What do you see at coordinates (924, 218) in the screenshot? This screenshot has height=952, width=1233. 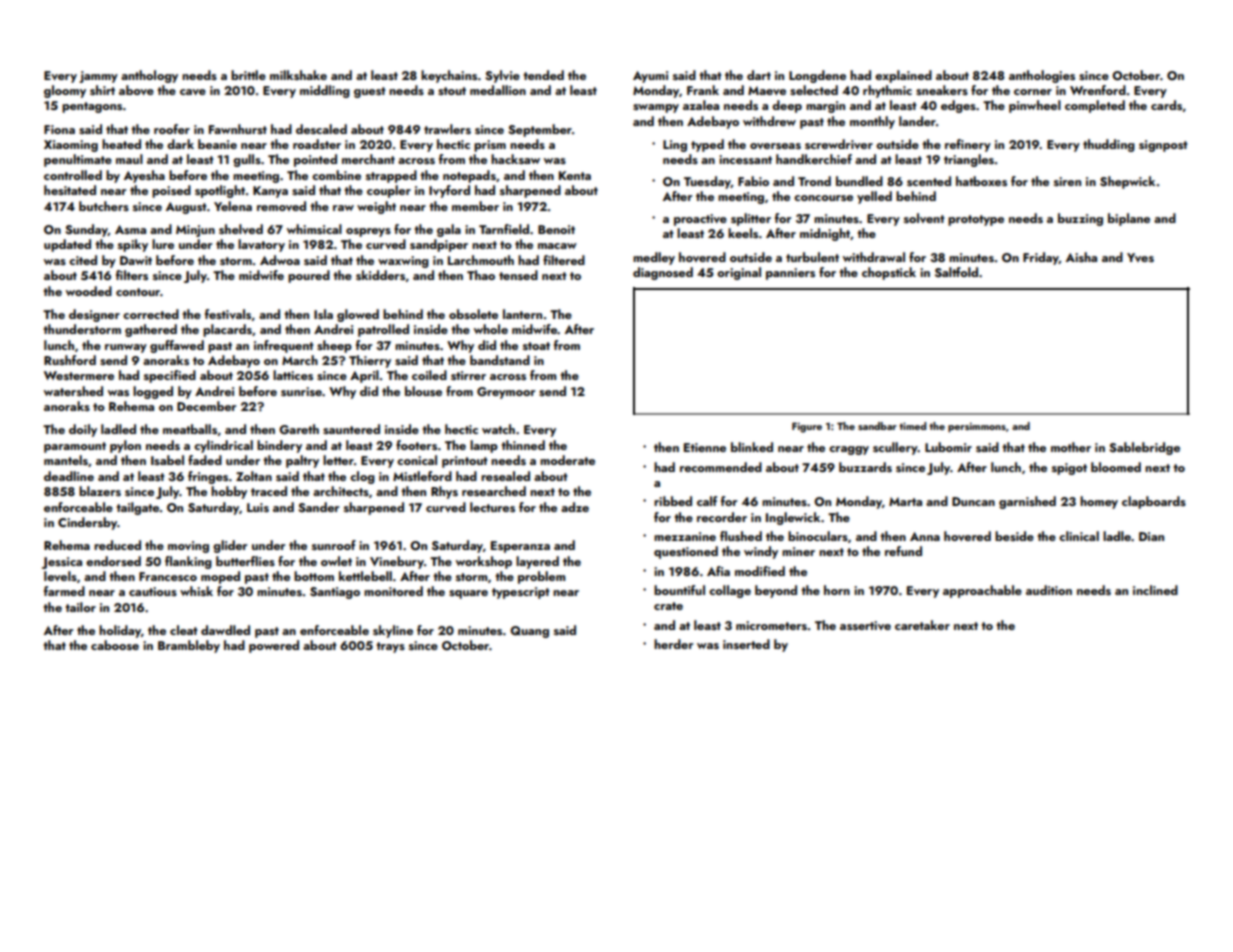 I see `solvent` at bounding box center [924, 218].
